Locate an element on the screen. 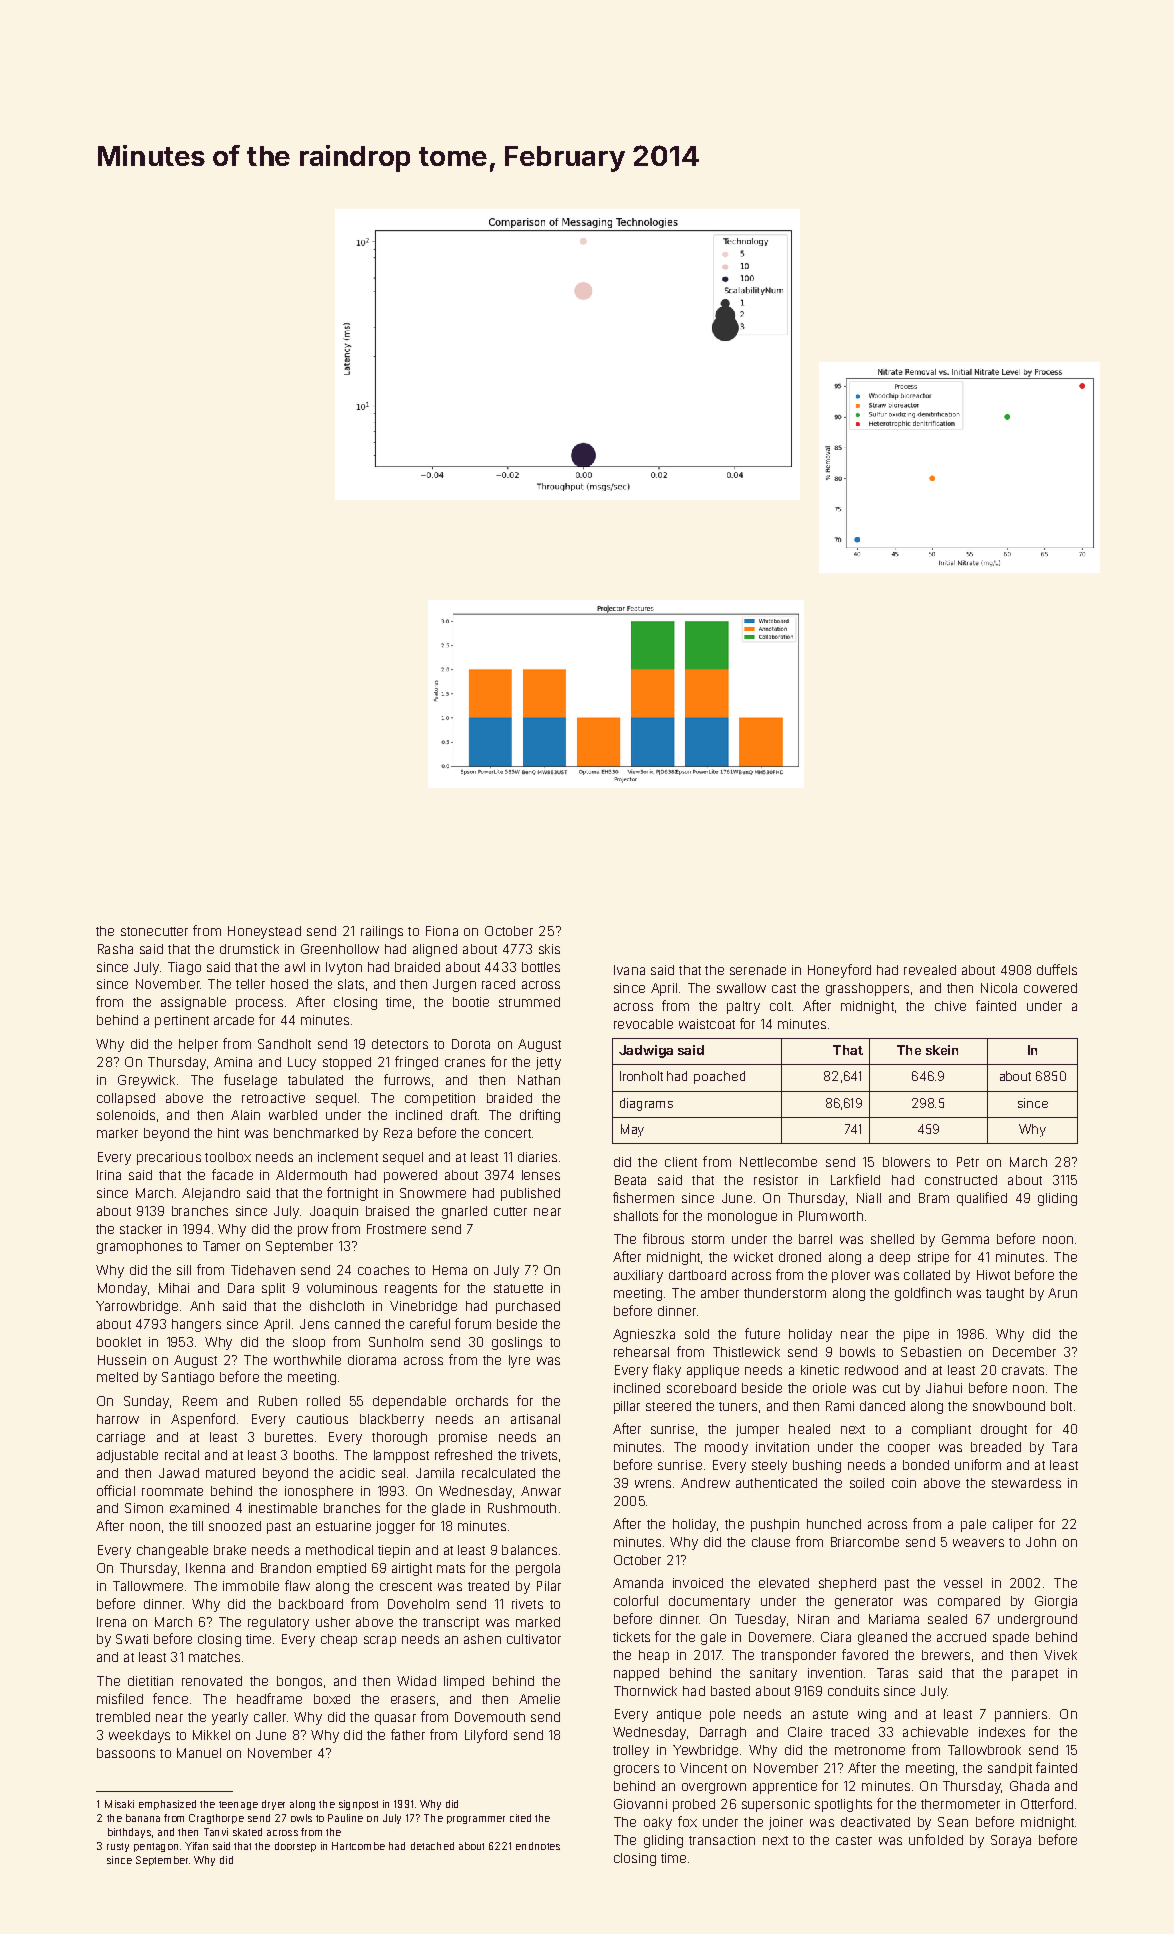  tickets is located at coordinates (631, 1637).
